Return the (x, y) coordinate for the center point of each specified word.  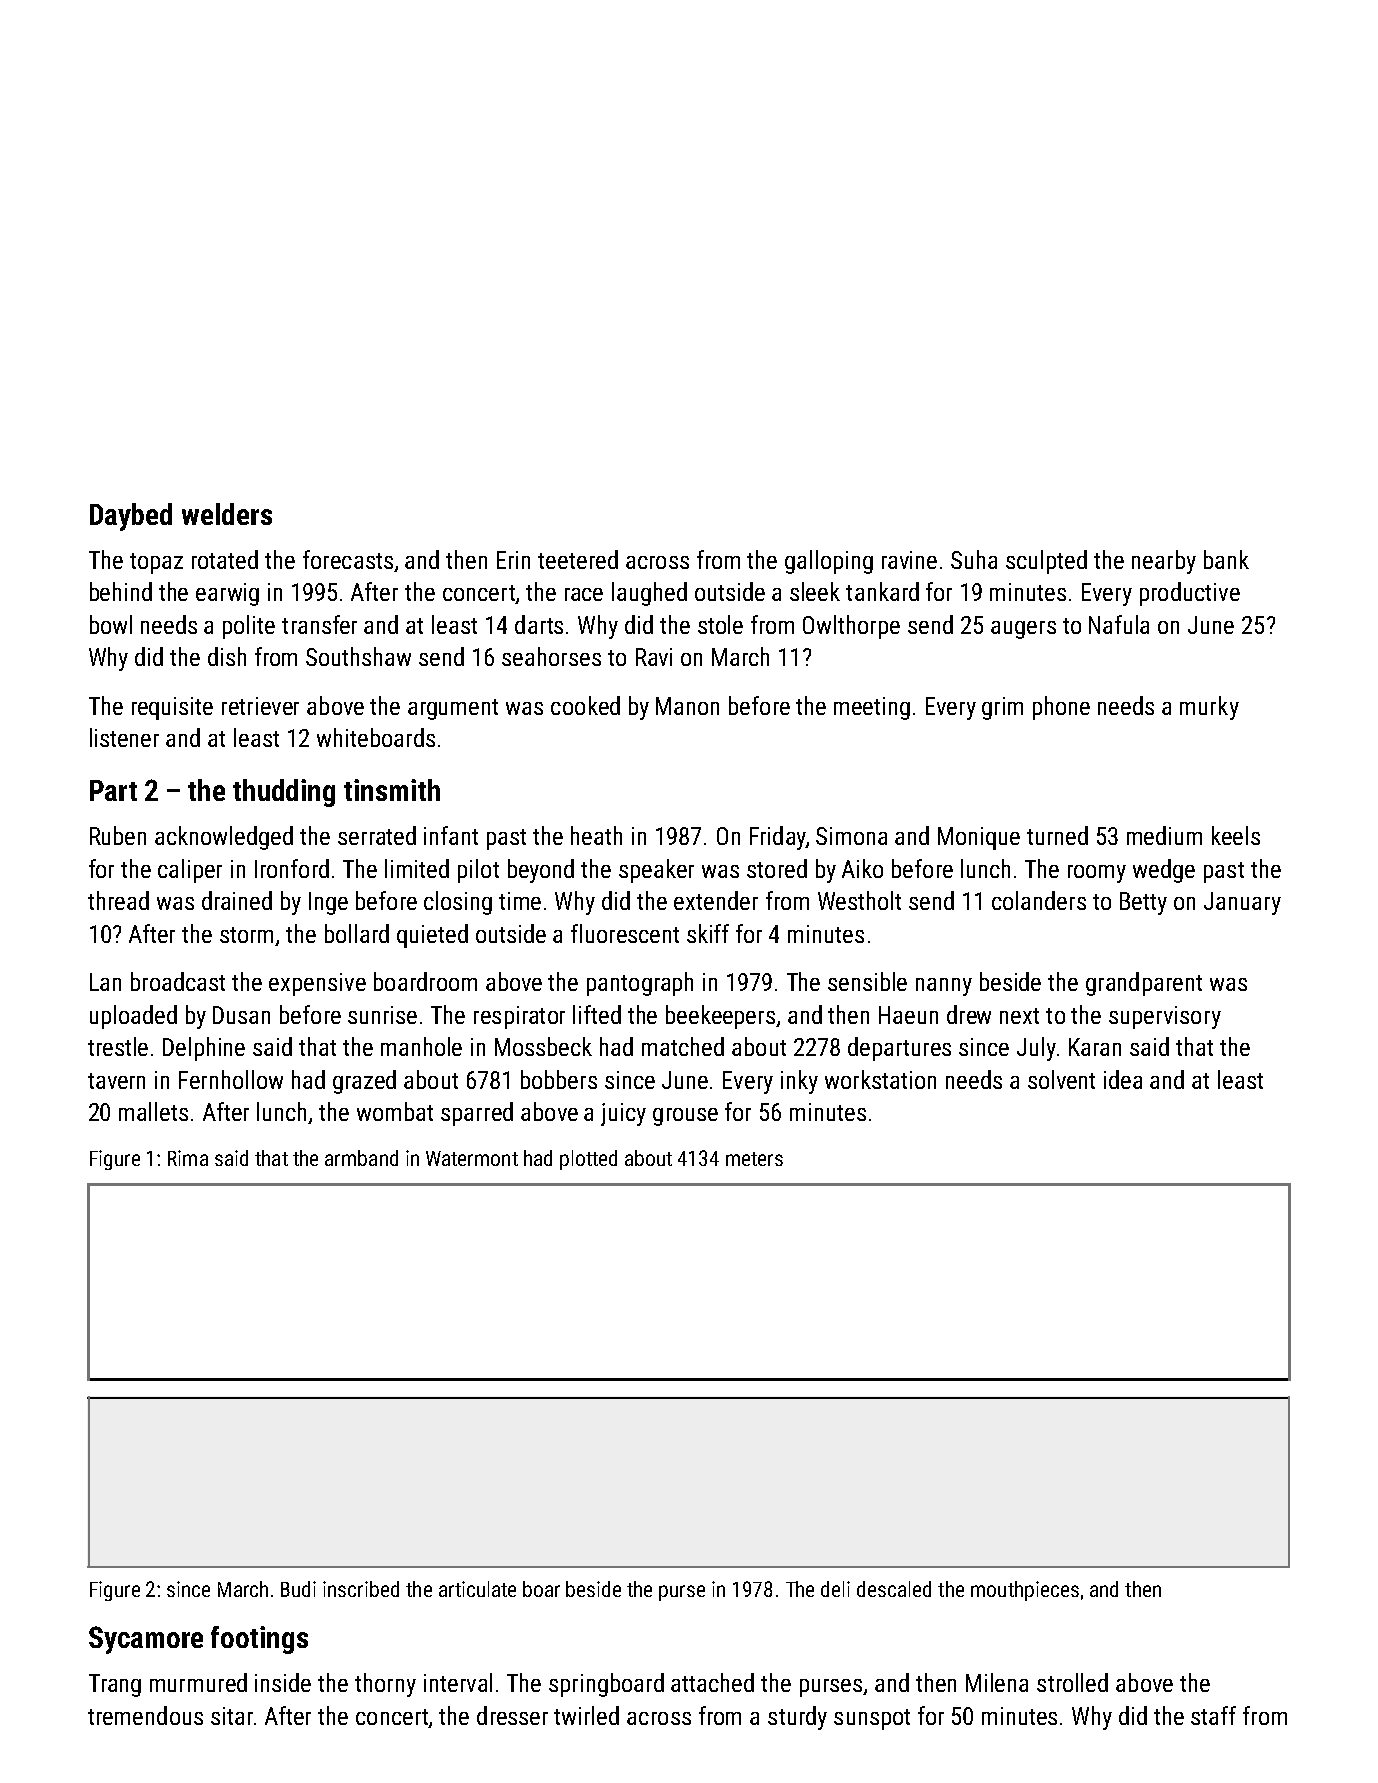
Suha (974, 559)
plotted (588, 1160)
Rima (188, 1158)
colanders (1039, 900)
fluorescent (625, 933)
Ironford (292, 868)
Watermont (472, 1158)
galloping (829, 562)
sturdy (797, 1718)
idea (1123, 1079)
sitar (232, 1716)
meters (754, 1159)
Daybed (131, 517)
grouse (685, 1117)
